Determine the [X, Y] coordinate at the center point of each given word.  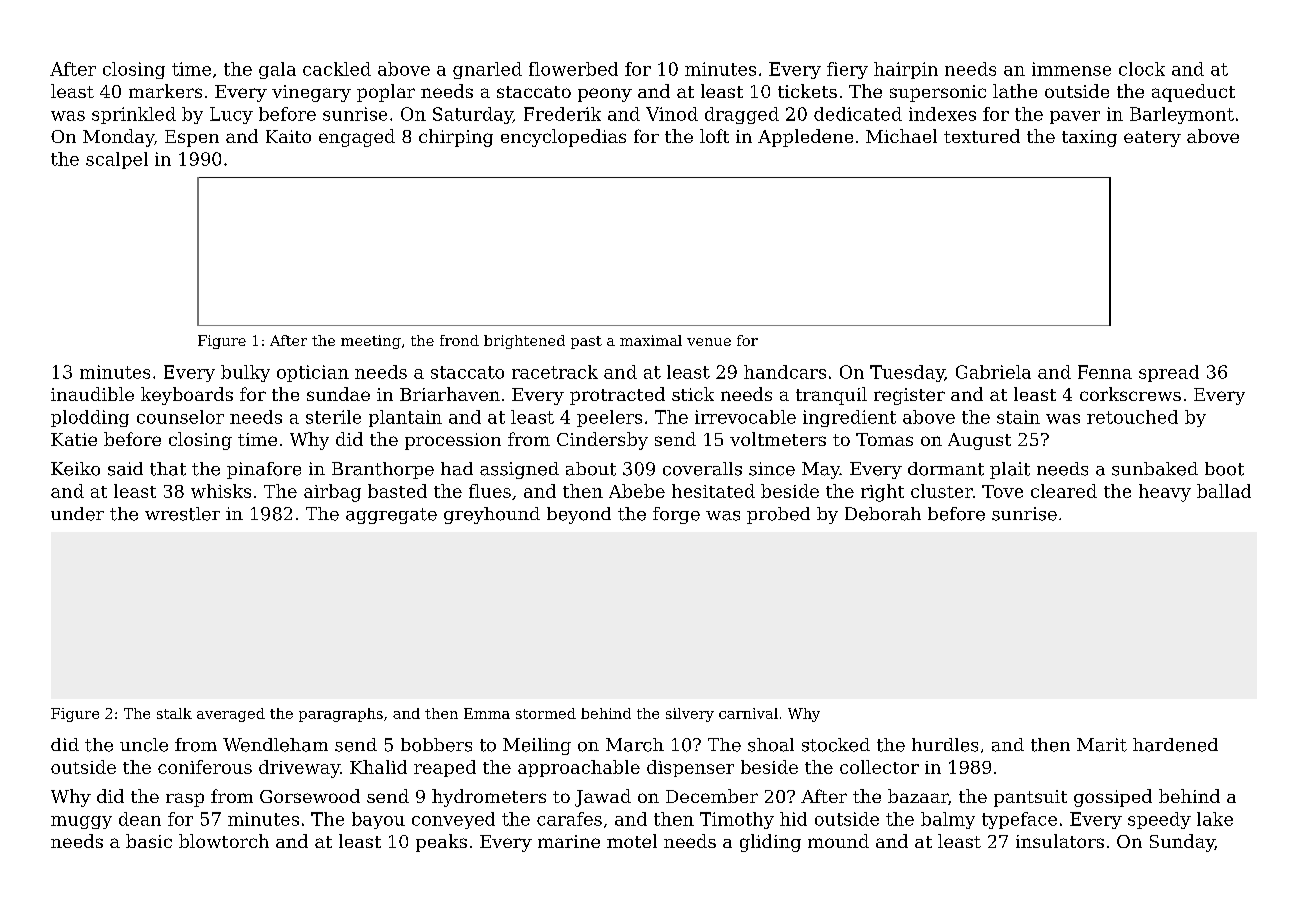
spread [1169, 373]
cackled [337, 69]
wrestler [182, 514]
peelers [609, 418]
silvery [690, 715]
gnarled [487, 70]
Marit [1102, 745]
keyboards [187, 396]
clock [1142, 69]
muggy [81, 822]
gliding [770, 843]
